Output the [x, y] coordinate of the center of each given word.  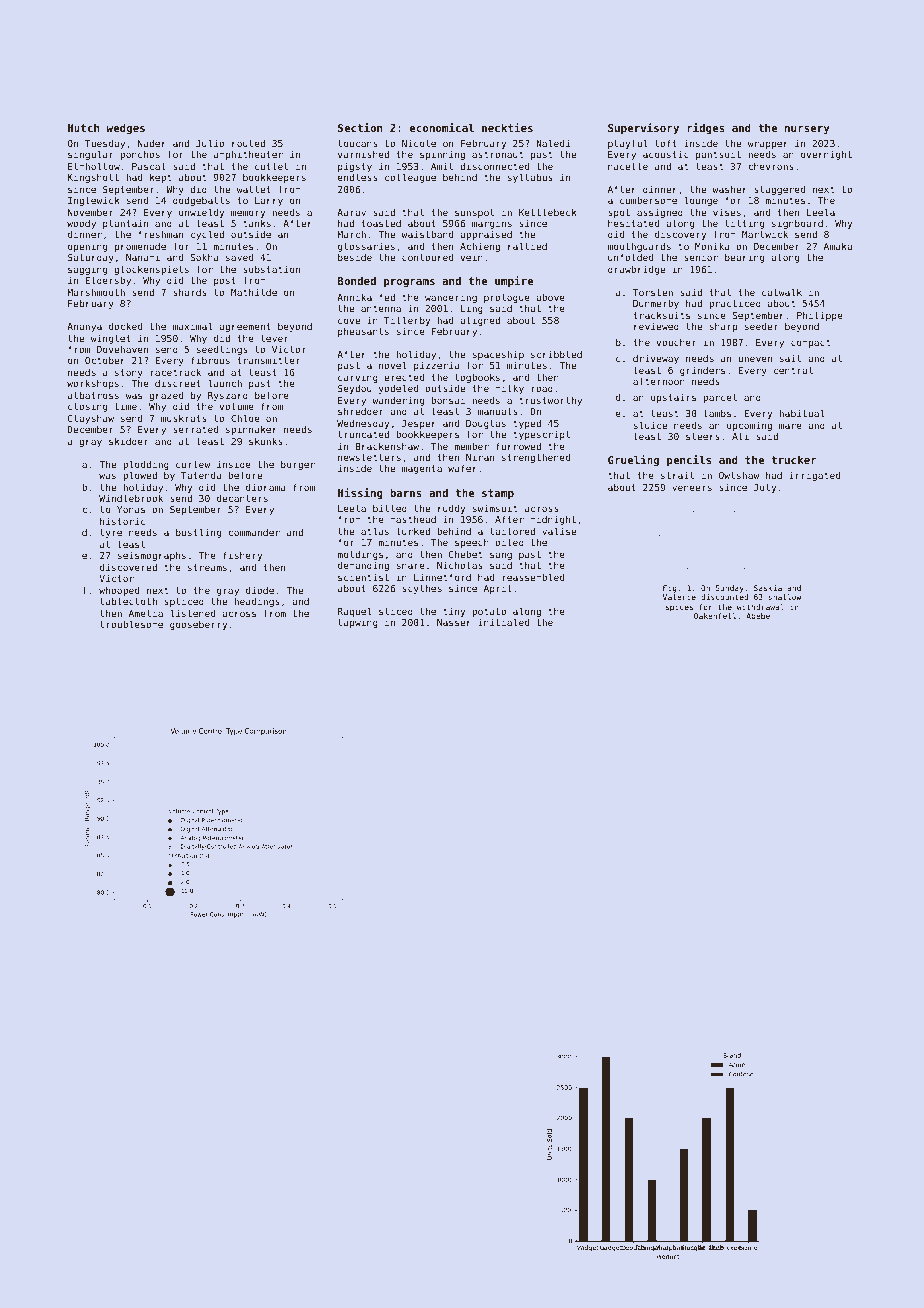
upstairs [673, 398]
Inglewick [94, 201]
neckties [507, 127]
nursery [807, 130]
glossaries [366, 247]
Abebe [758, 616]
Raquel [355, 612]
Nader [152, 143]
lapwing [358, 623]
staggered [779, 190]
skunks [266, 441]
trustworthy [550, 401]
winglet [111, 339]
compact [811, 343]
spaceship [498, 355]
